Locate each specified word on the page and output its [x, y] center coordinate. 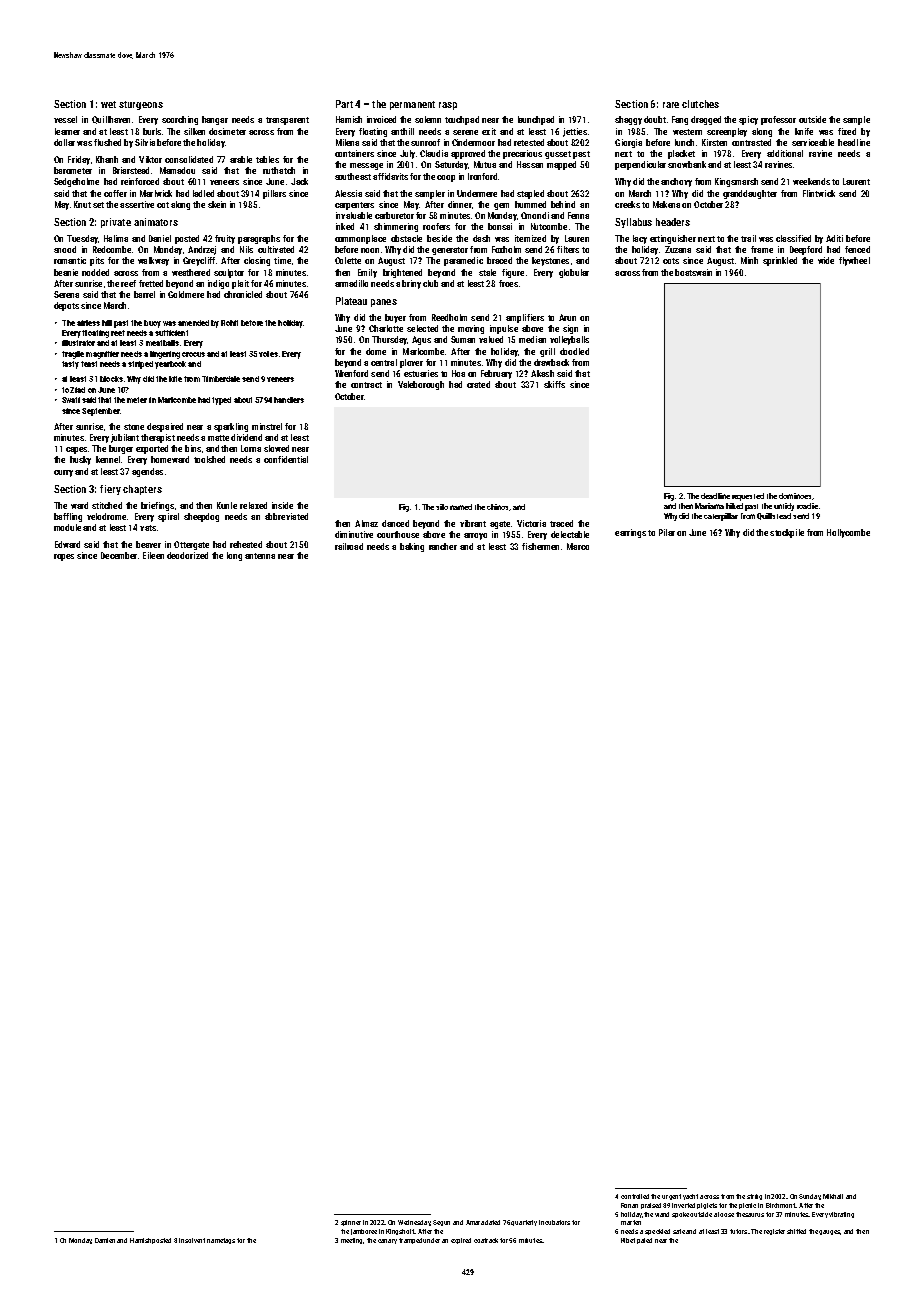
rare [671, 105]
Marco [578, 546]
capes [76, 450]
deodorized [187, 555]
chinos [497, 507]
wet [108, 104]
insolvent [192, 1240]
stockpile [787, 533]
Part [344, 104]
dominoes [795, 496]
